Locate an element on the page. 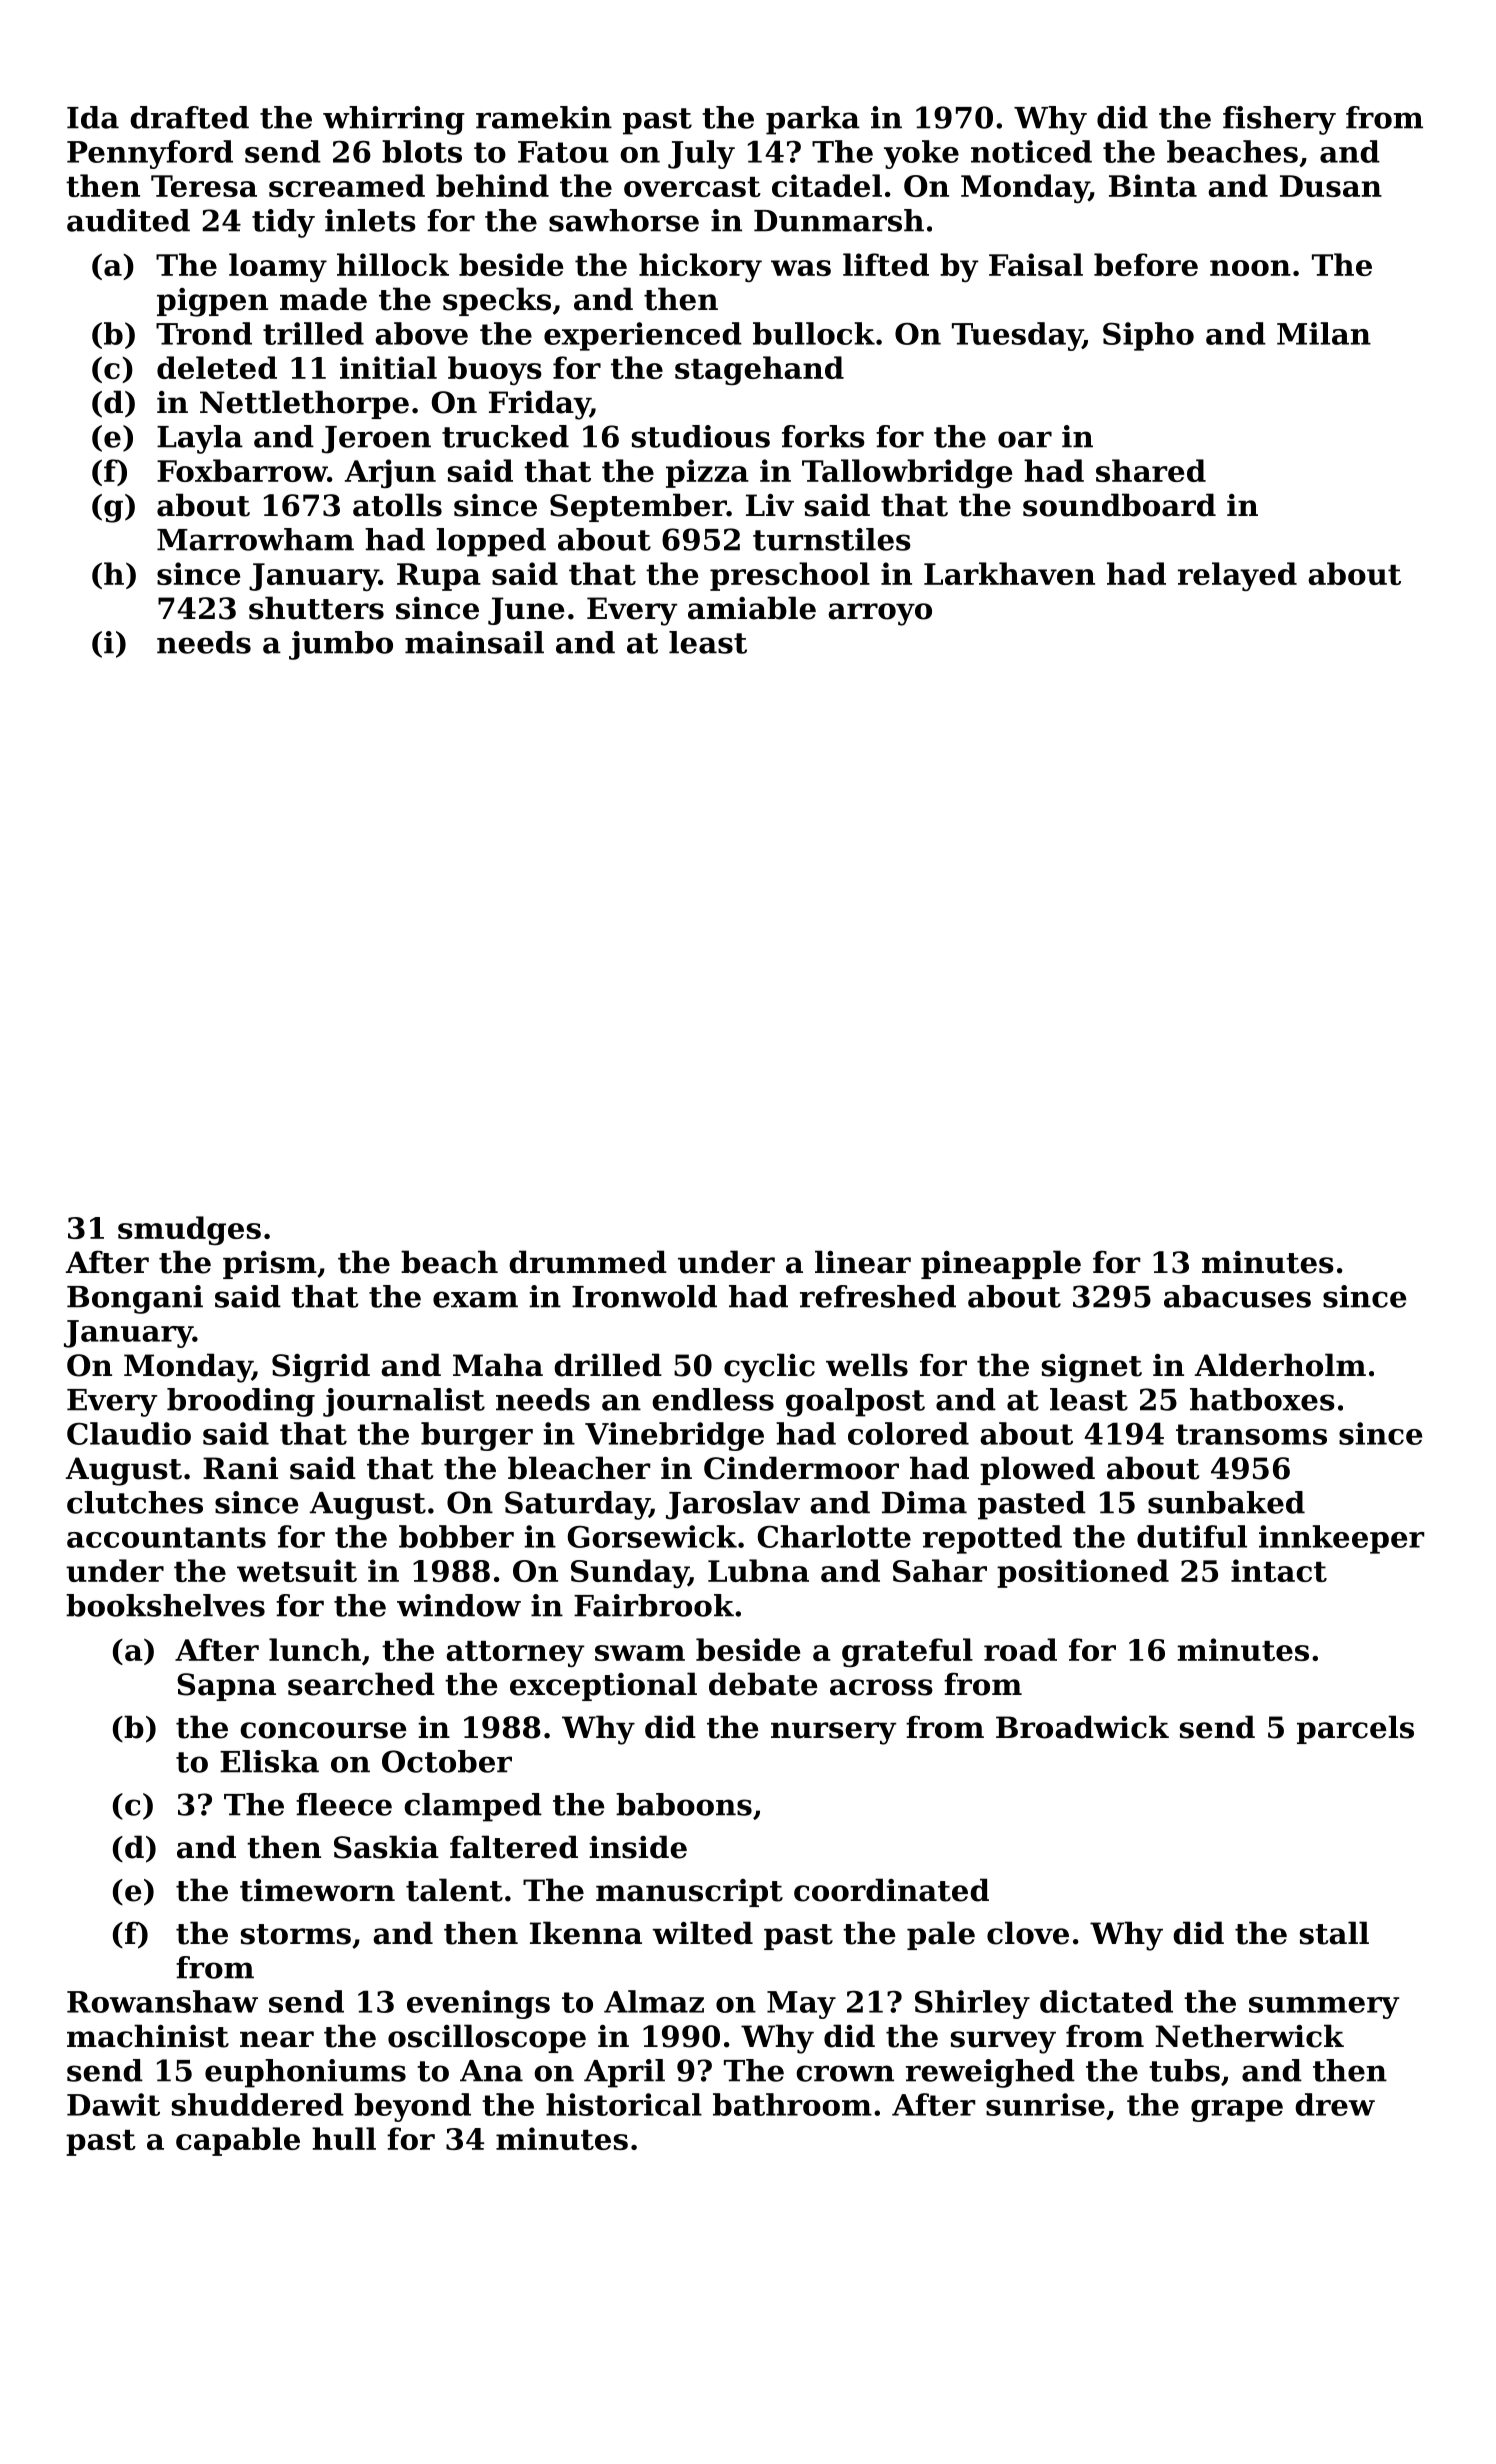 The height and width of the document is (2464, 1496). fishery is located at coordinates (1279, 120).
